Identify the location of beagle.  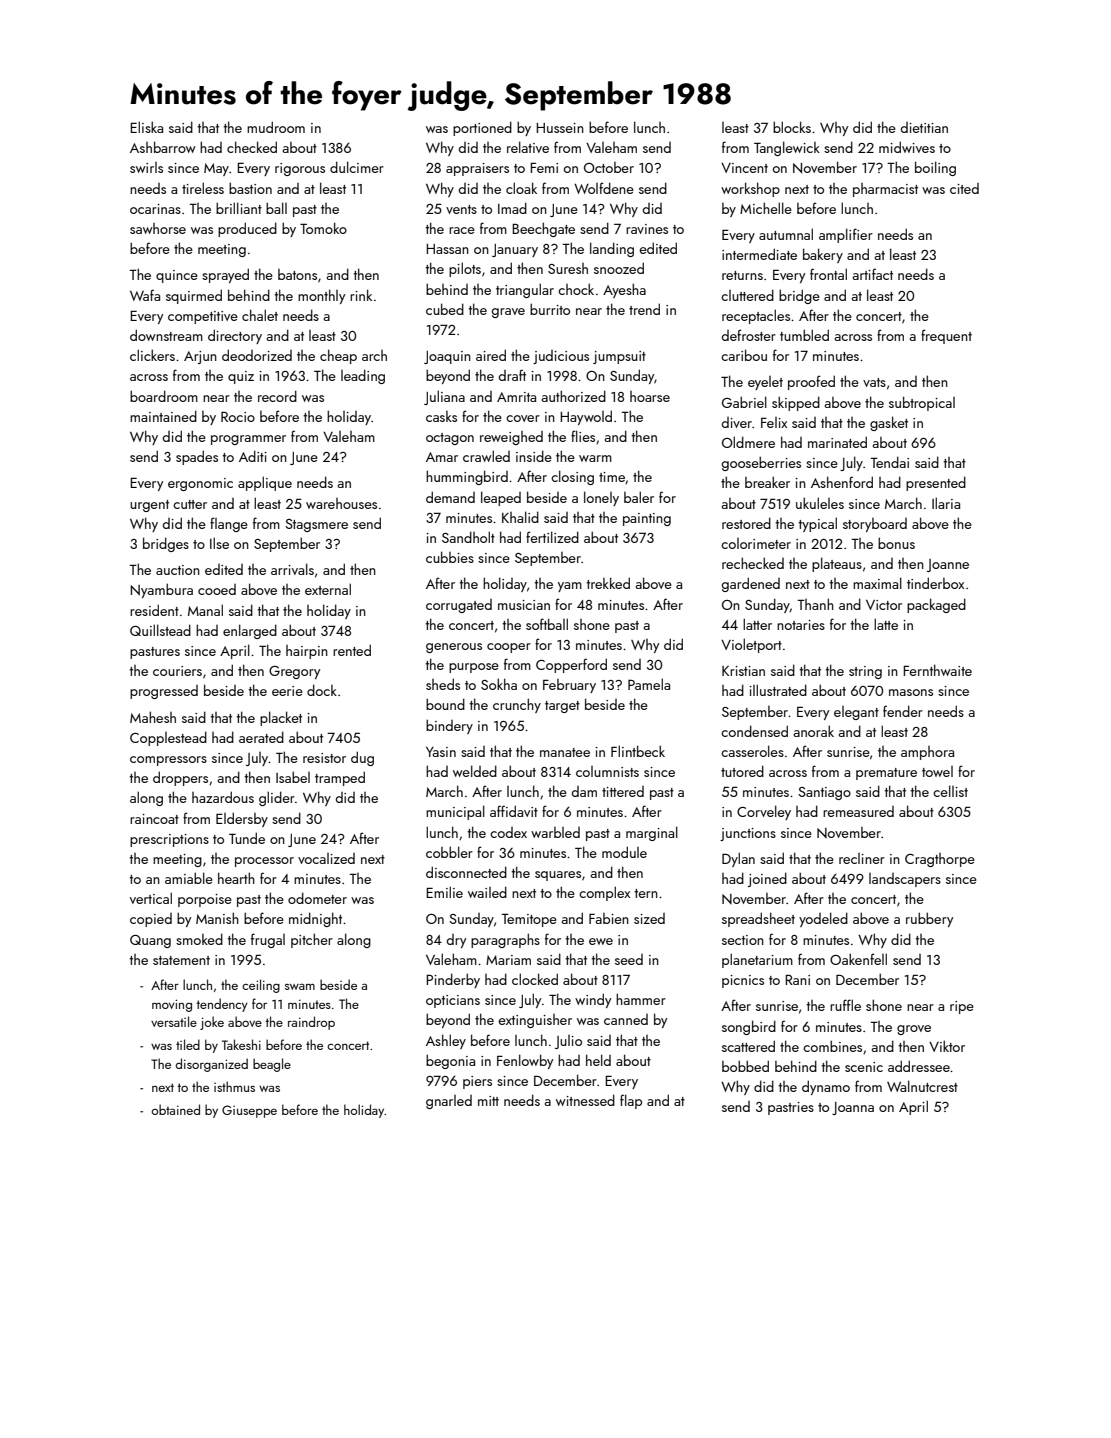
(272, 1065).
